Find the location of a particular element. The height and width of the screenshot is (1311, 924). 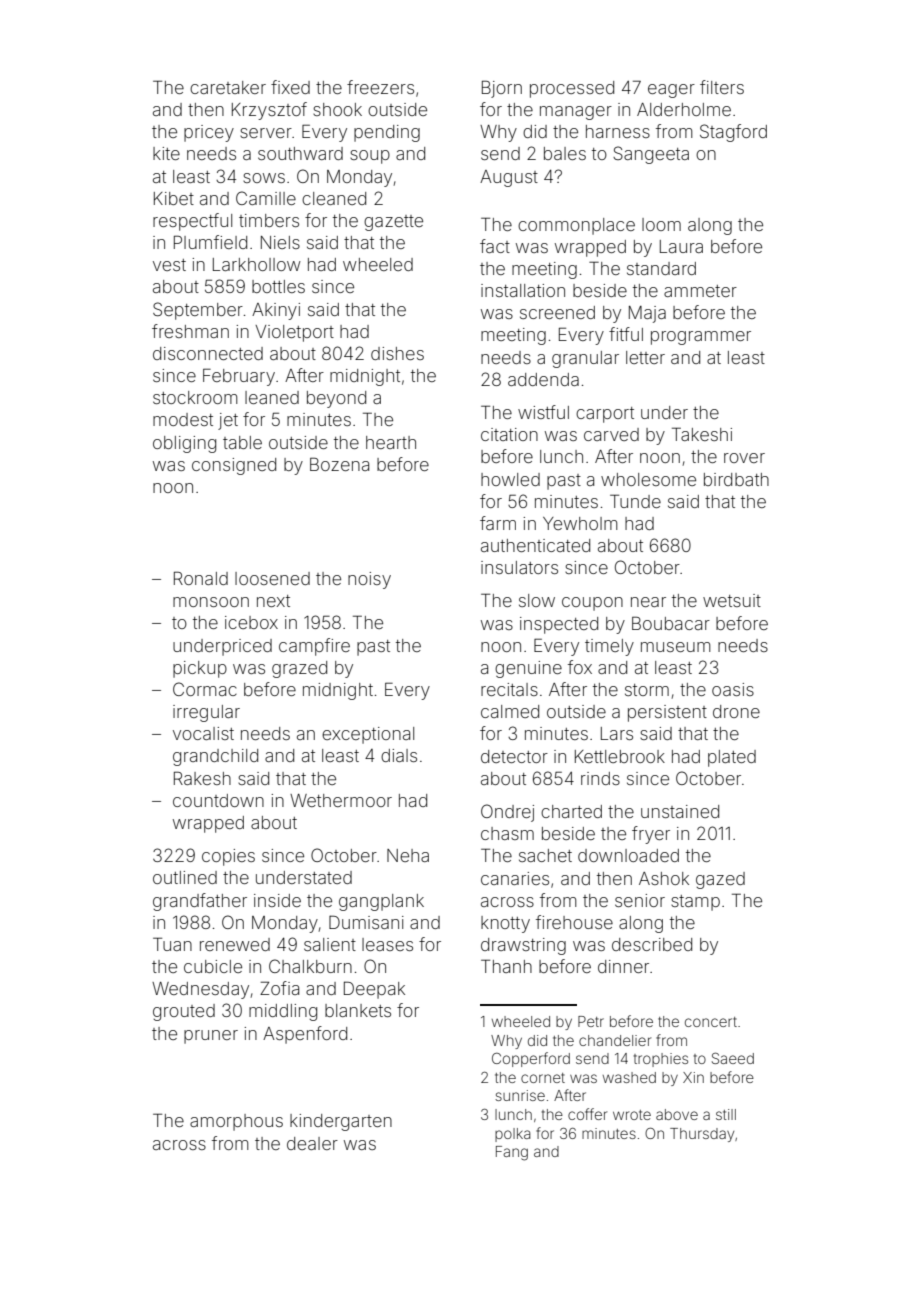

wetsuit is located at coordinates (732, 600).
